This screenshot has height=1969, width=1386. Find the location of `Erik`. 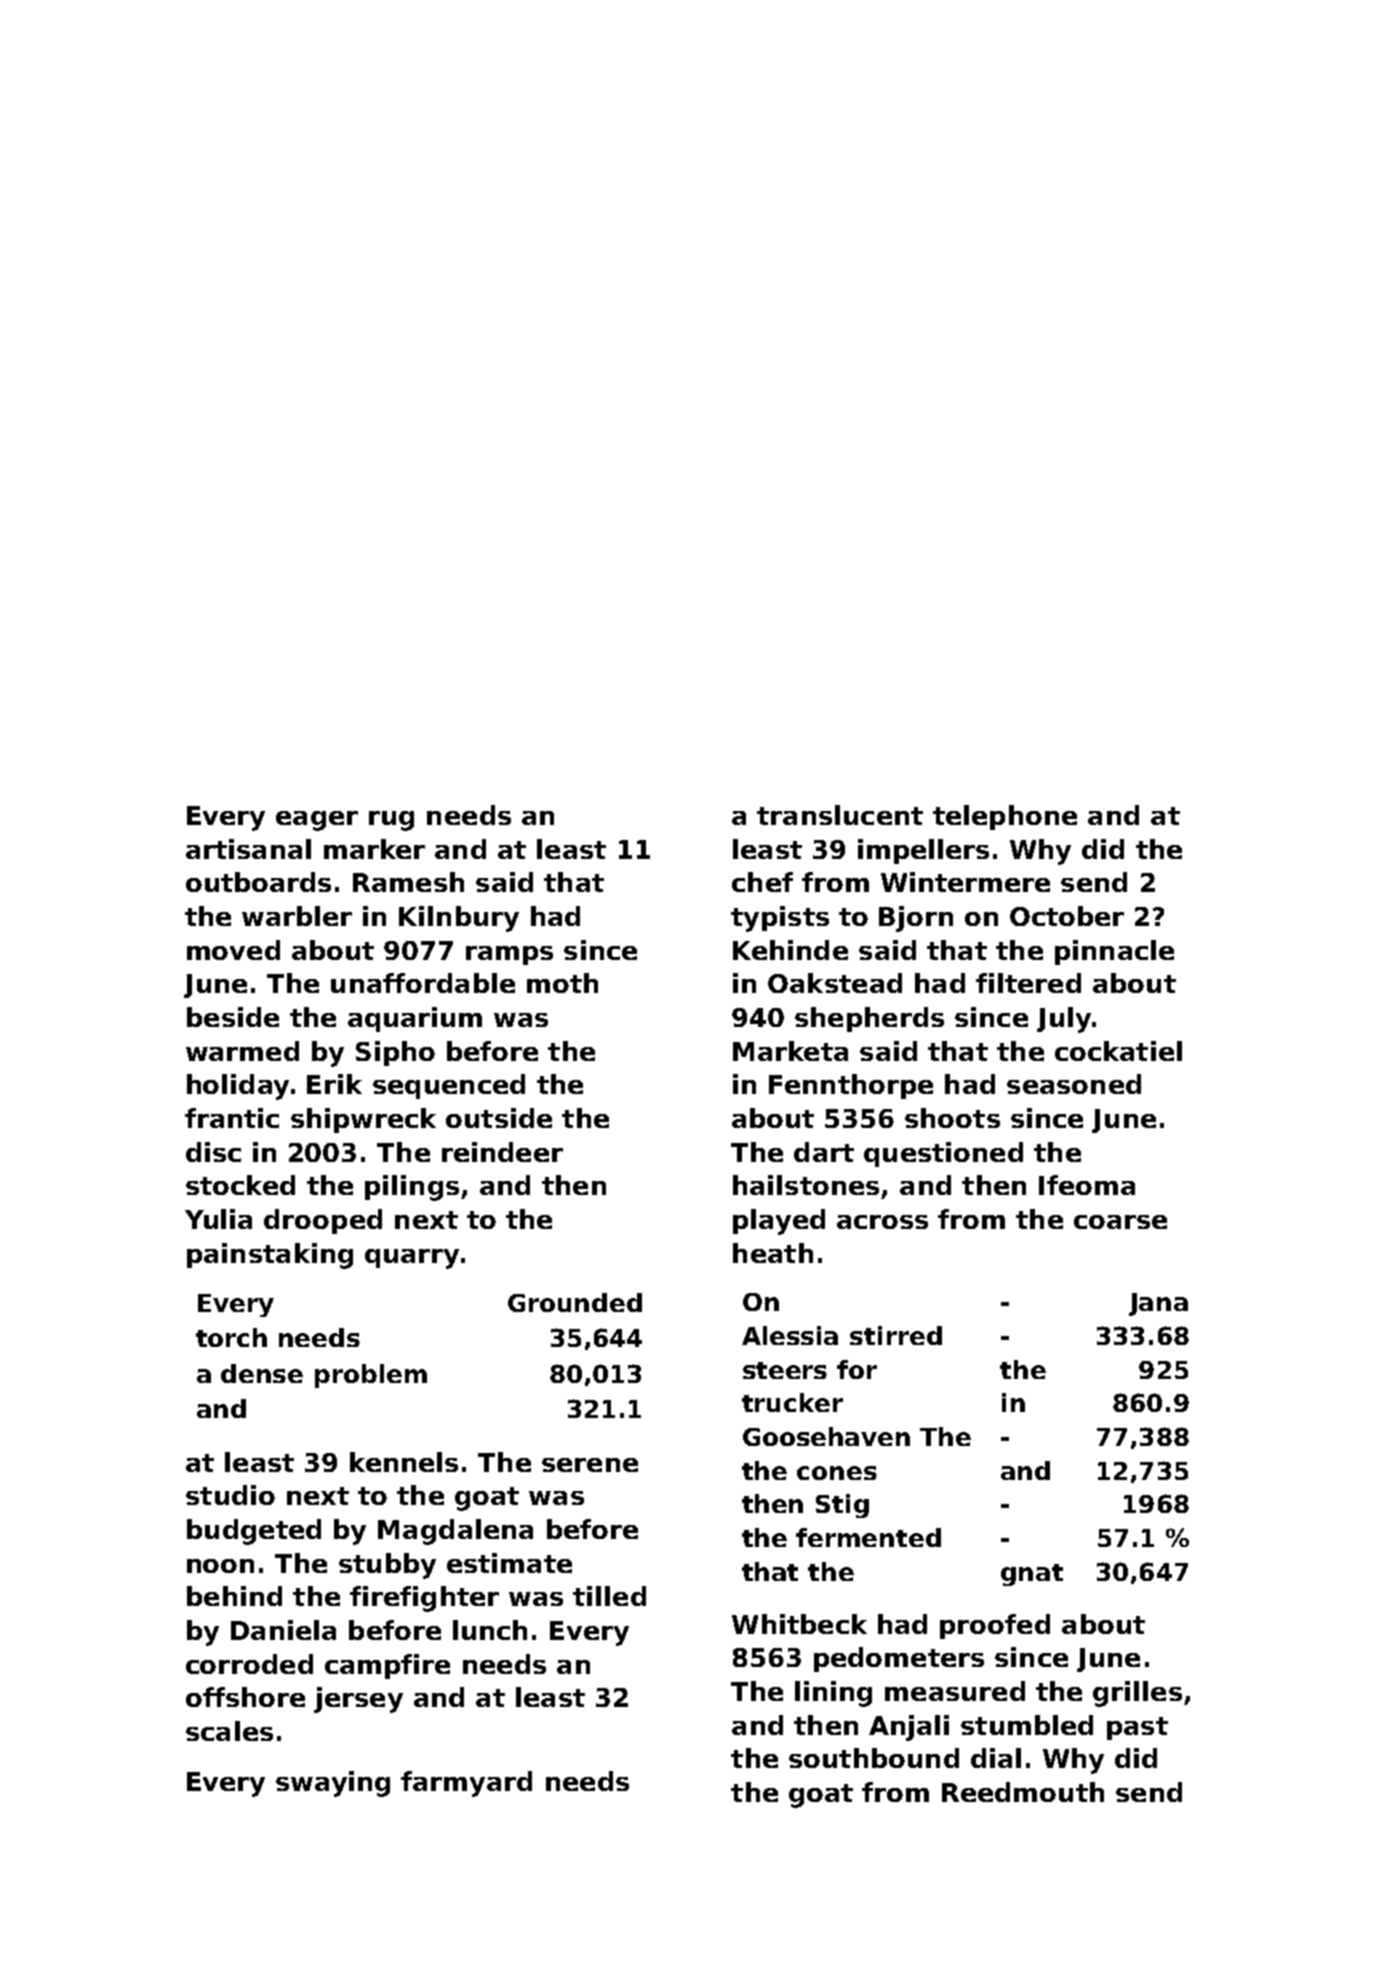

Erik is located at coordinates (334, 1084).
